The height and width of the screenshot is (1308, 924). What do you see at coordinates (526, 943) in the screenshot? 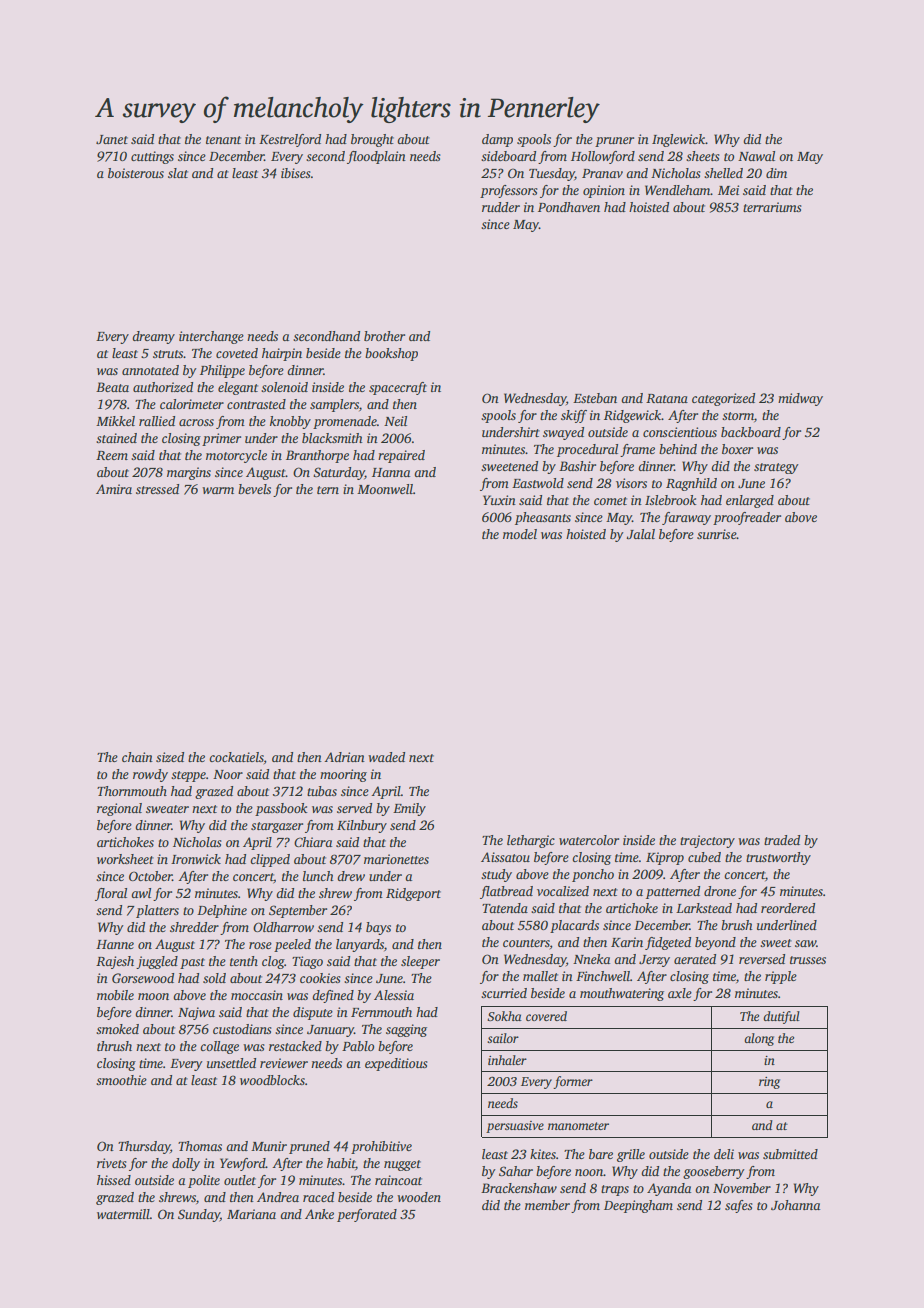
I see `counters` at bounding box center [526, 943].
